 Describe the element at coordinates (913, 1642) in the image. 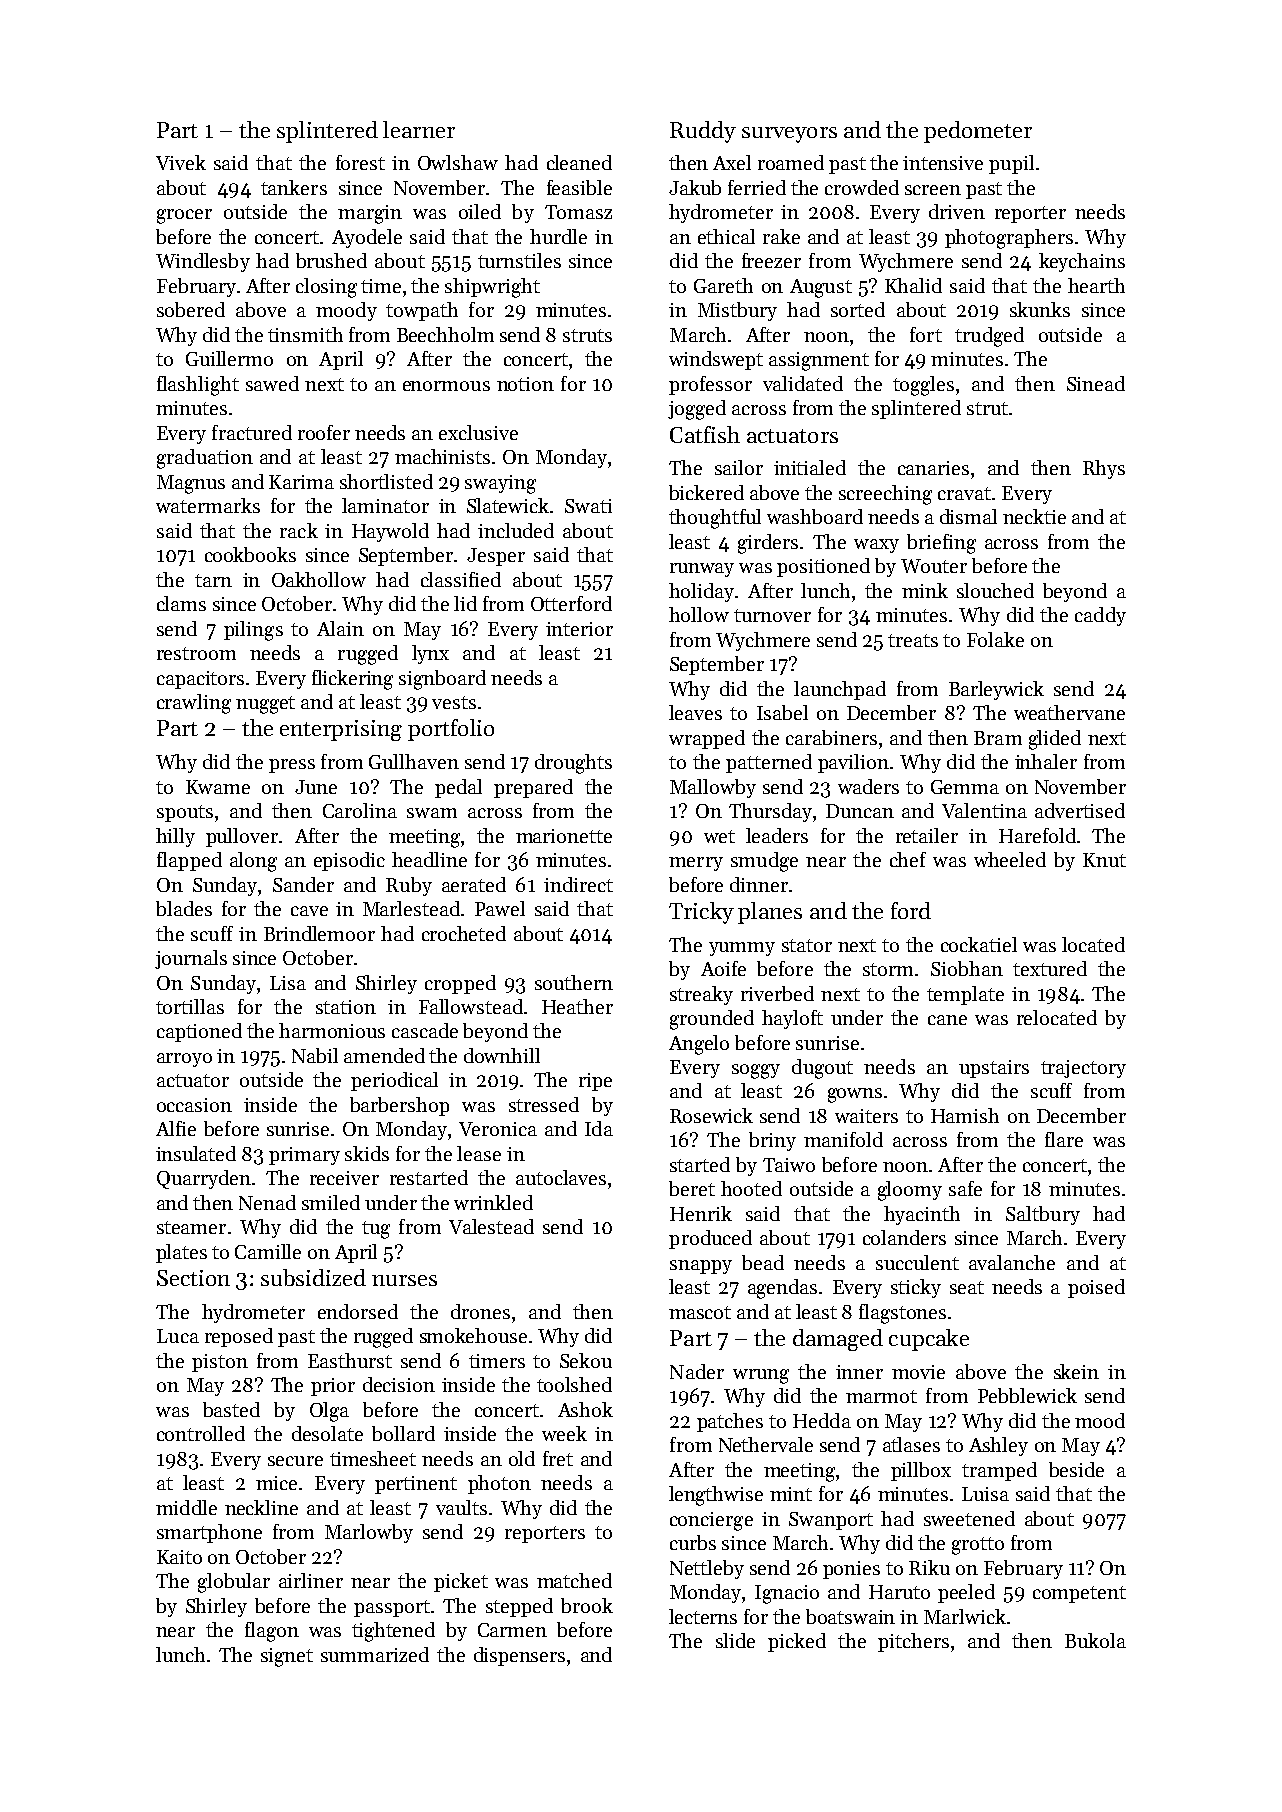

I see `pitchers` at that location.
